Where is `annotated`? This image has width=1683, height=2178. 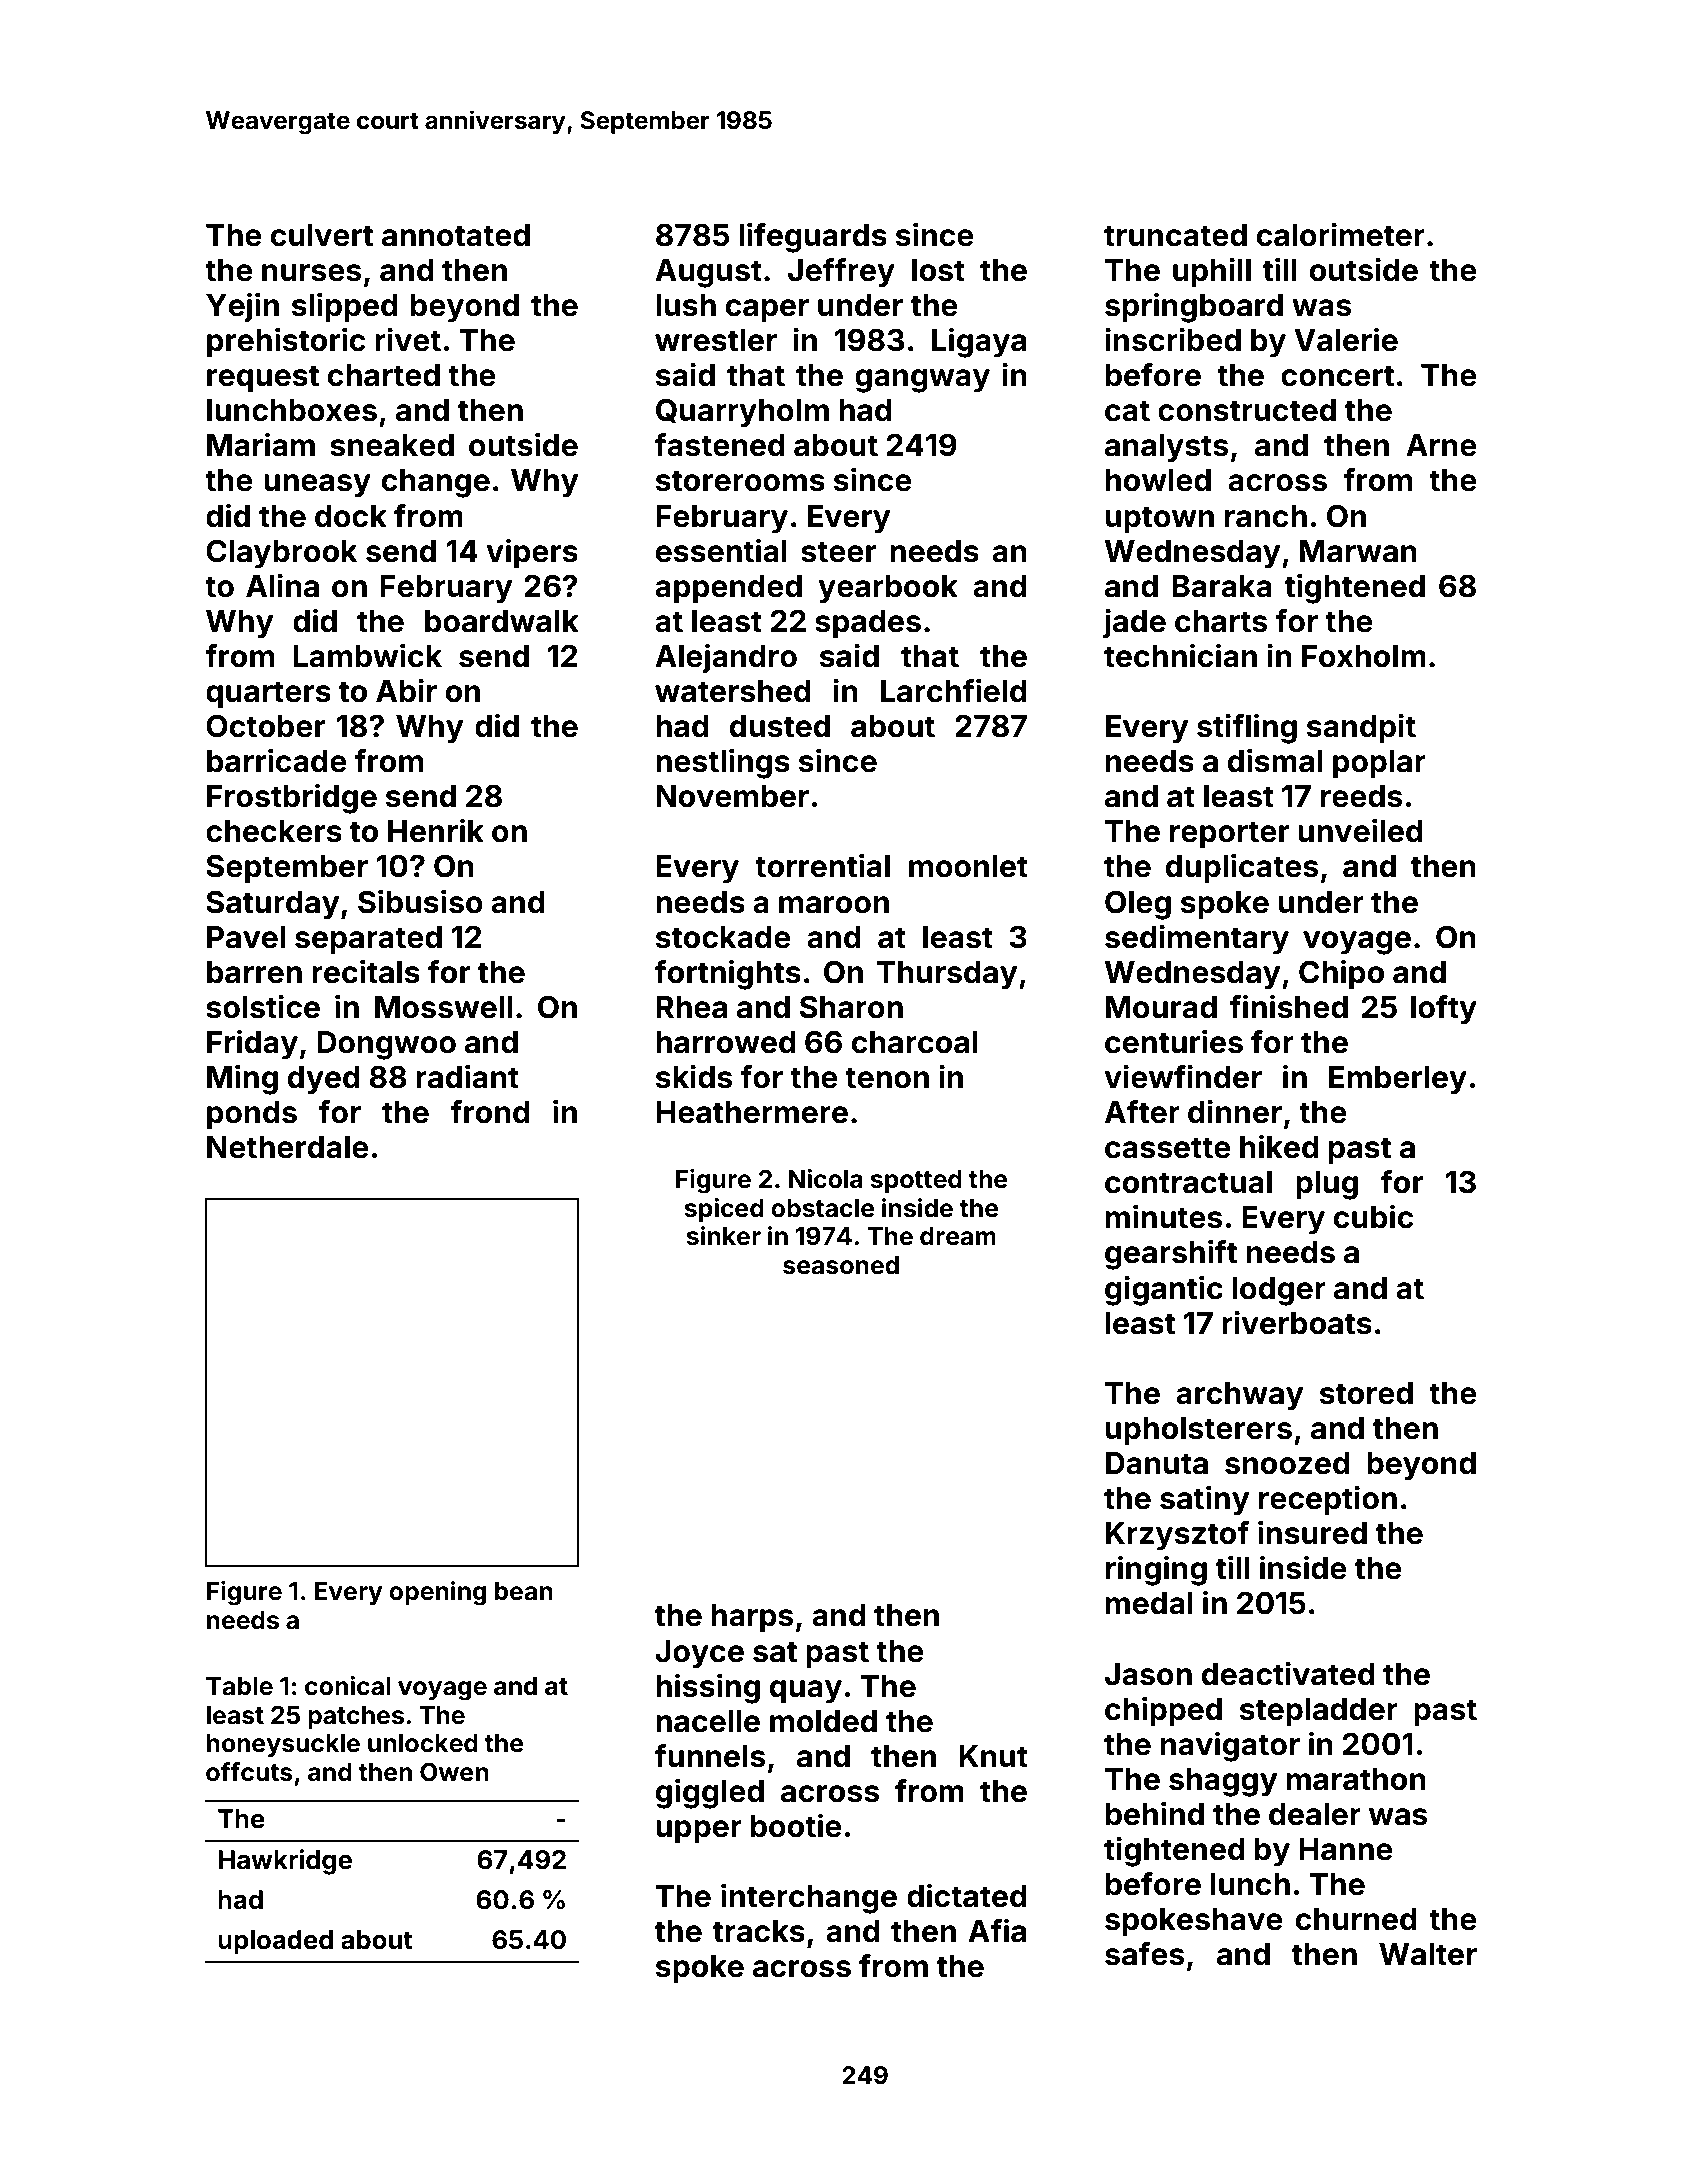 annotated is located at coordinates (456, 235).
